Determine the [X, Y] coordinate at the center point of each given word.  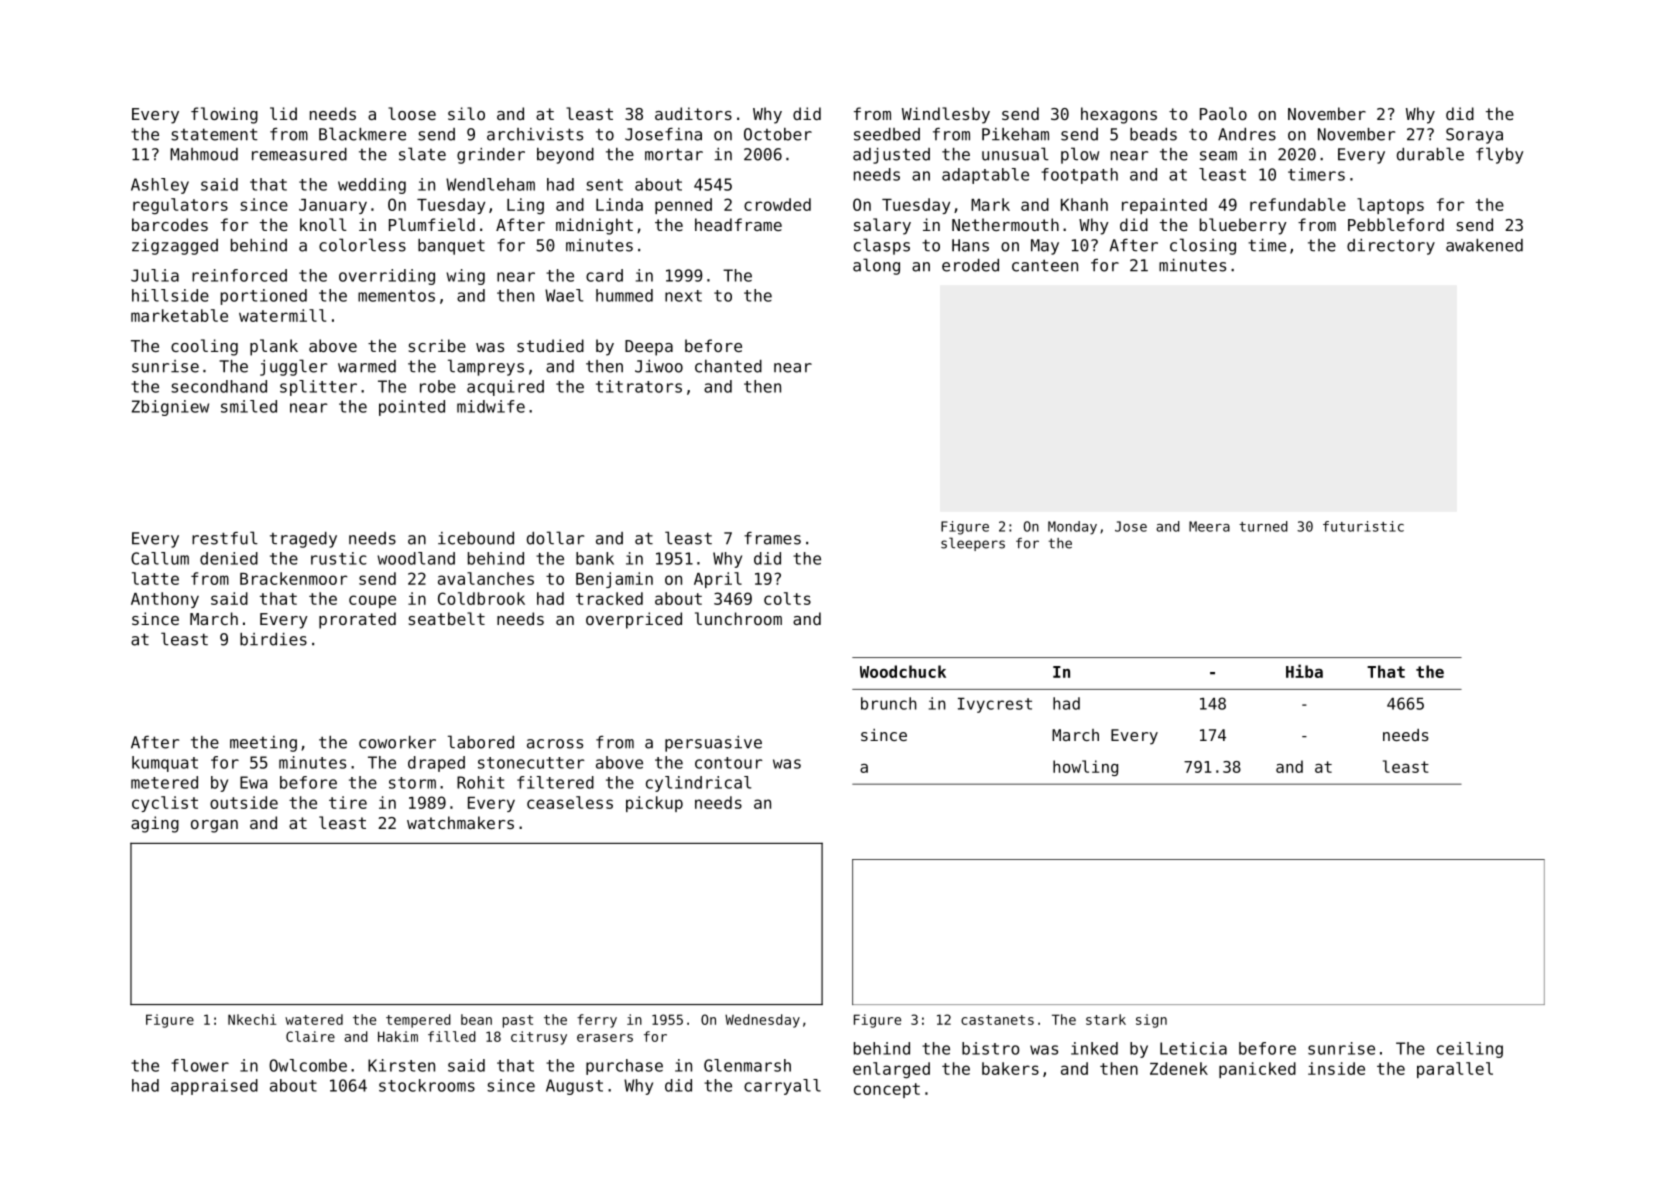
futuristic [1363, 526]
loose [412, 113]
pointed [412, 408]
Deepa [649, 348]
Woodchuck [903, 671]
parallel [1455, 1070]
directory [1391, 247]
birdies [273, 639]
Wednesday [762, 1021]
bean [476, 1019]
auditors [693, 113]
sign [1151, 1021]
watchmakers [460, 822]
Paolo [1223, 113]
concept [887, 1090]
